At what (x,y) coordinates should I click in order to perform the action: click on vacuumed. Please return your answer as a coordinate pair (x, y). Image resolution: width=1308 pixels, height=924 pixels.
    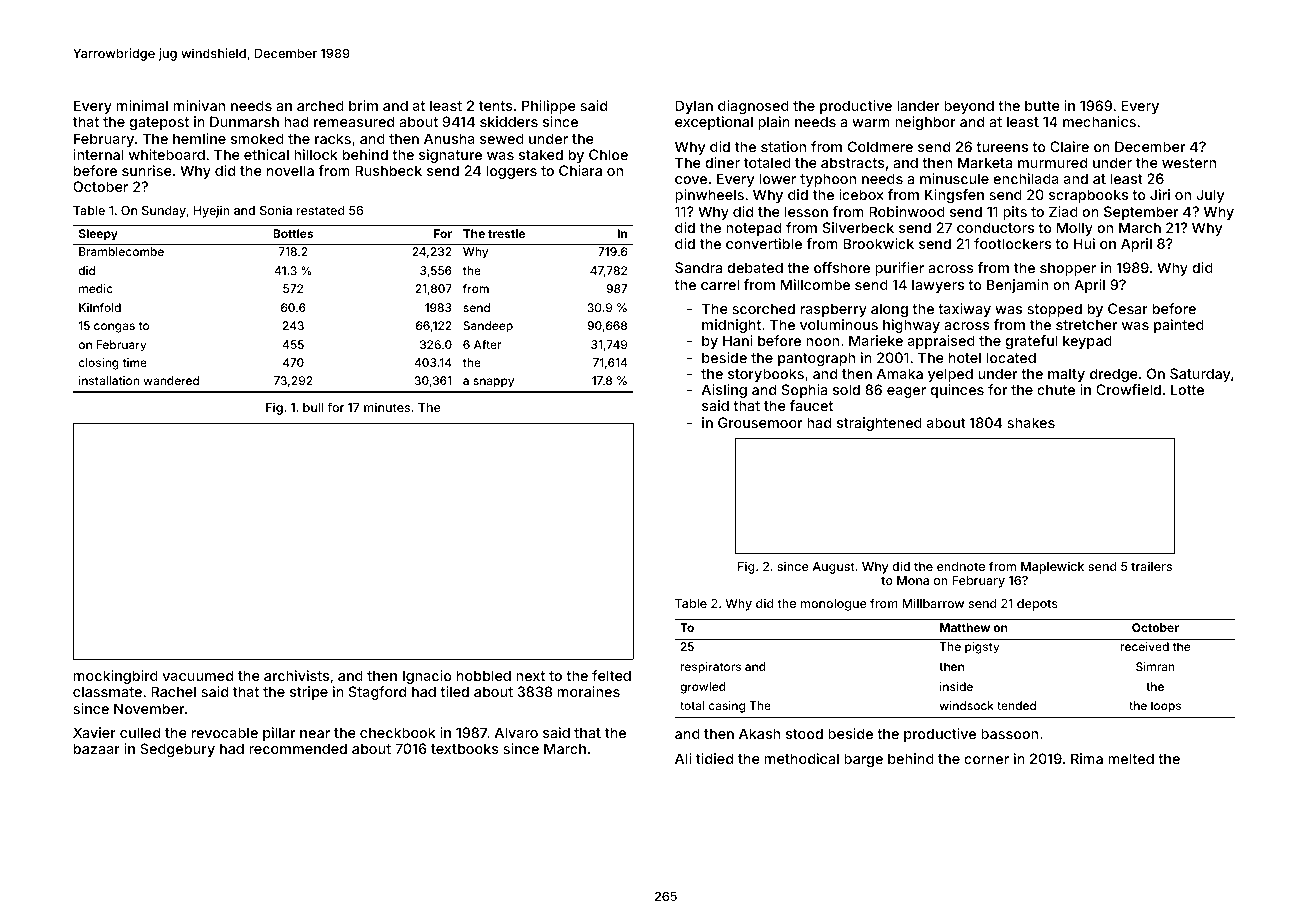
    Looking at the image, I should click on (198, 675).
